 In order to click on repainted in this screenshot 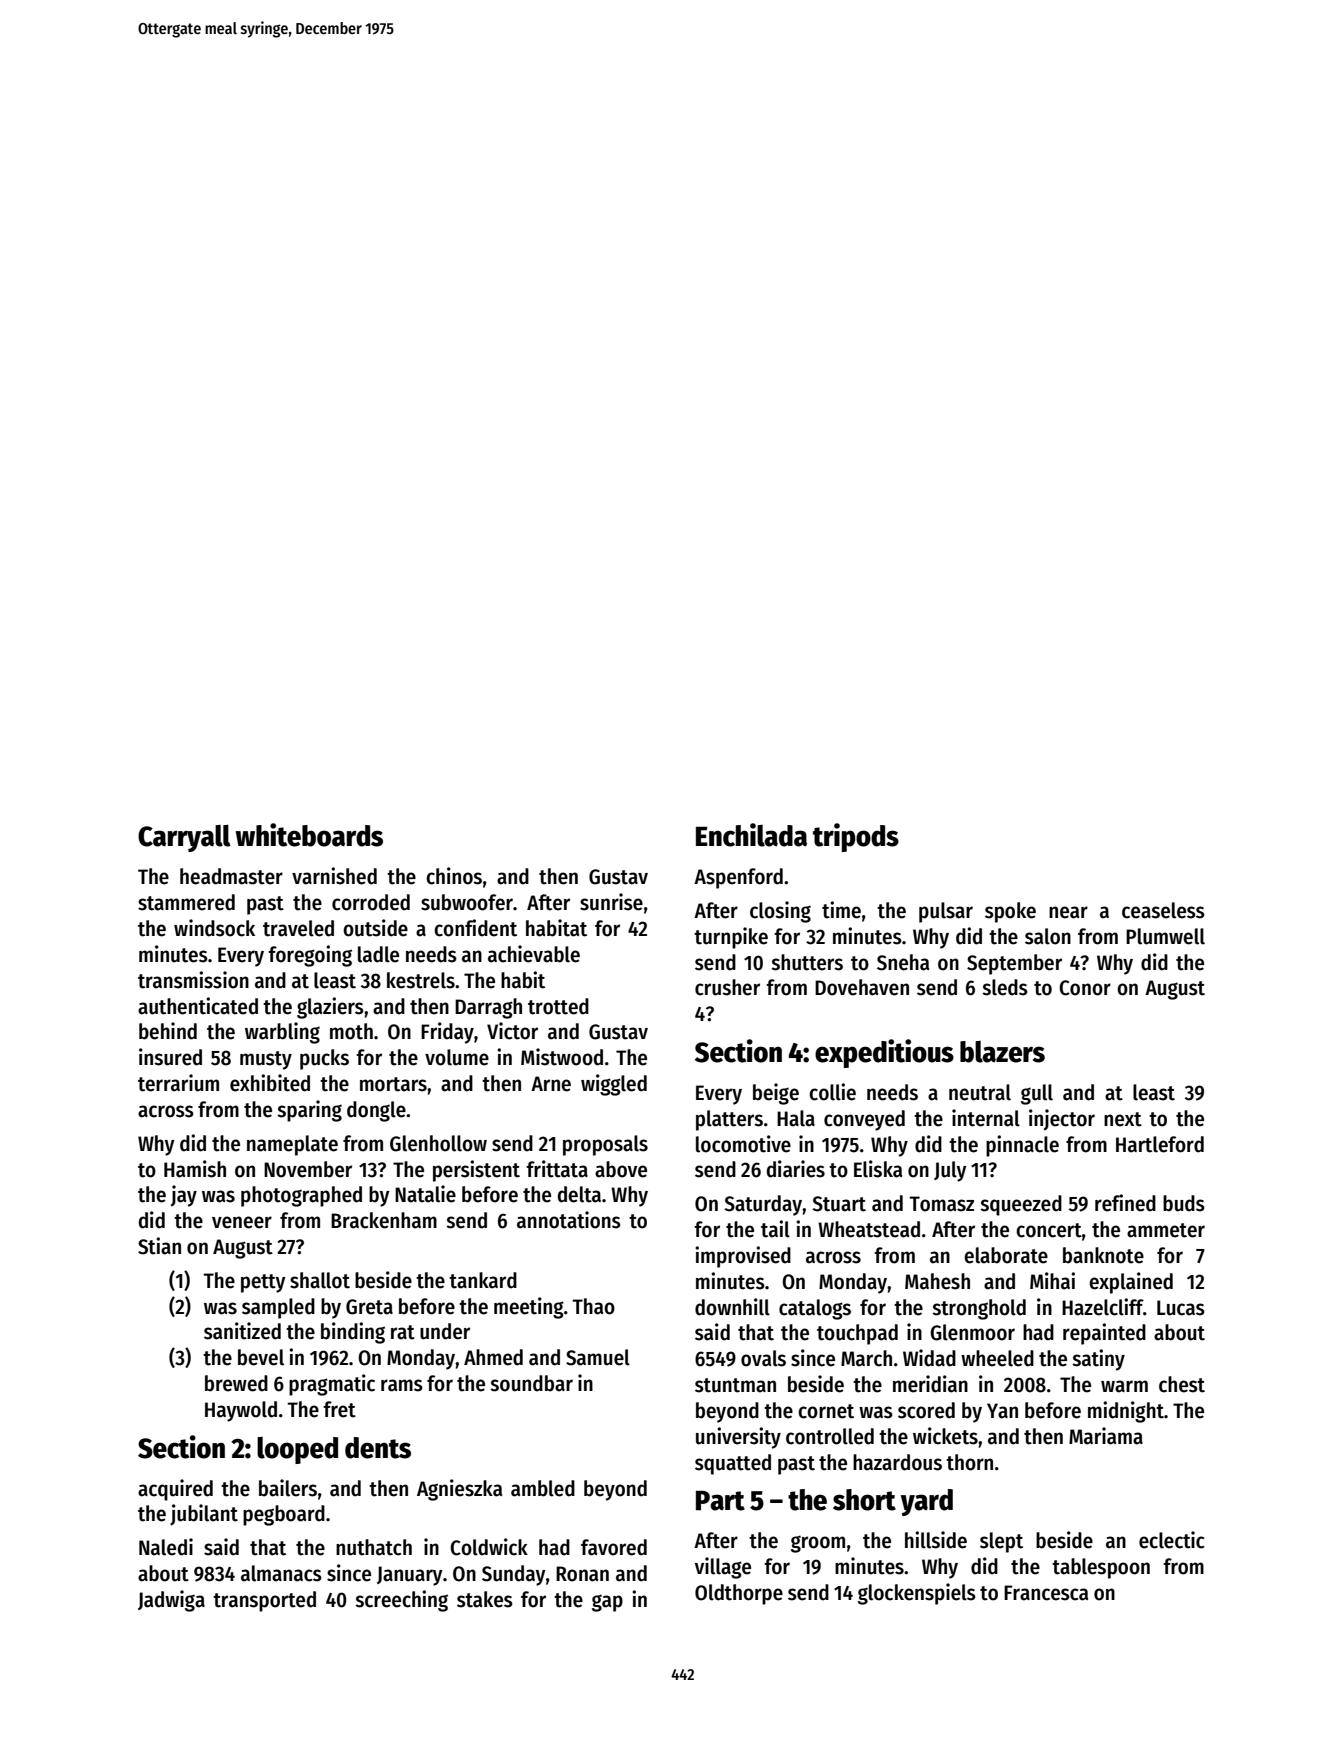, I will do `click(1104, 1334)`.
